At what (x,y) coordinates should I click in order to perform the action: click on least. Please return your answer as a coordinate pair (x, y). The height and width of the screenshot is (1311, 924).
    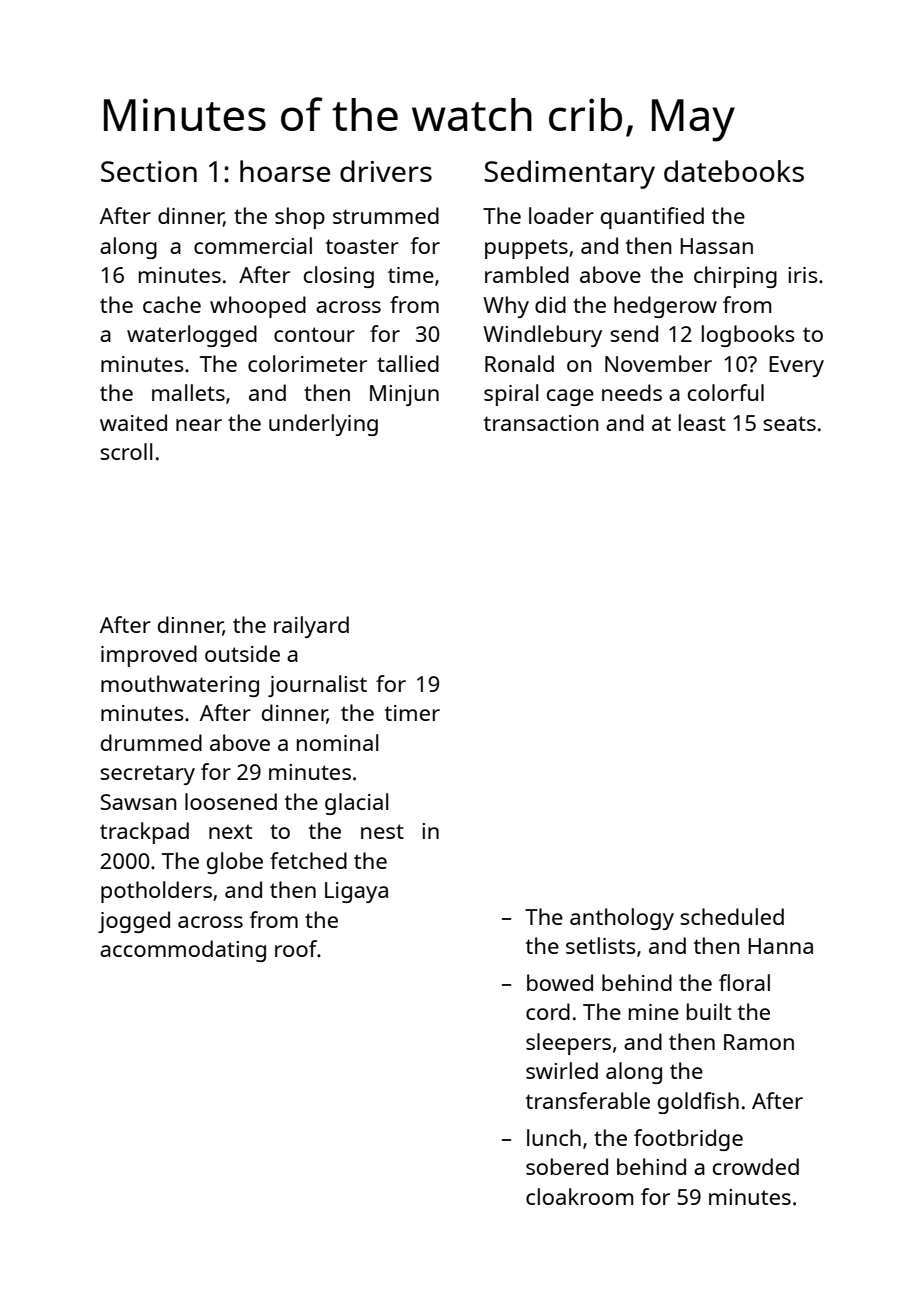
    Looking at the image, I should click on (702, 422).
